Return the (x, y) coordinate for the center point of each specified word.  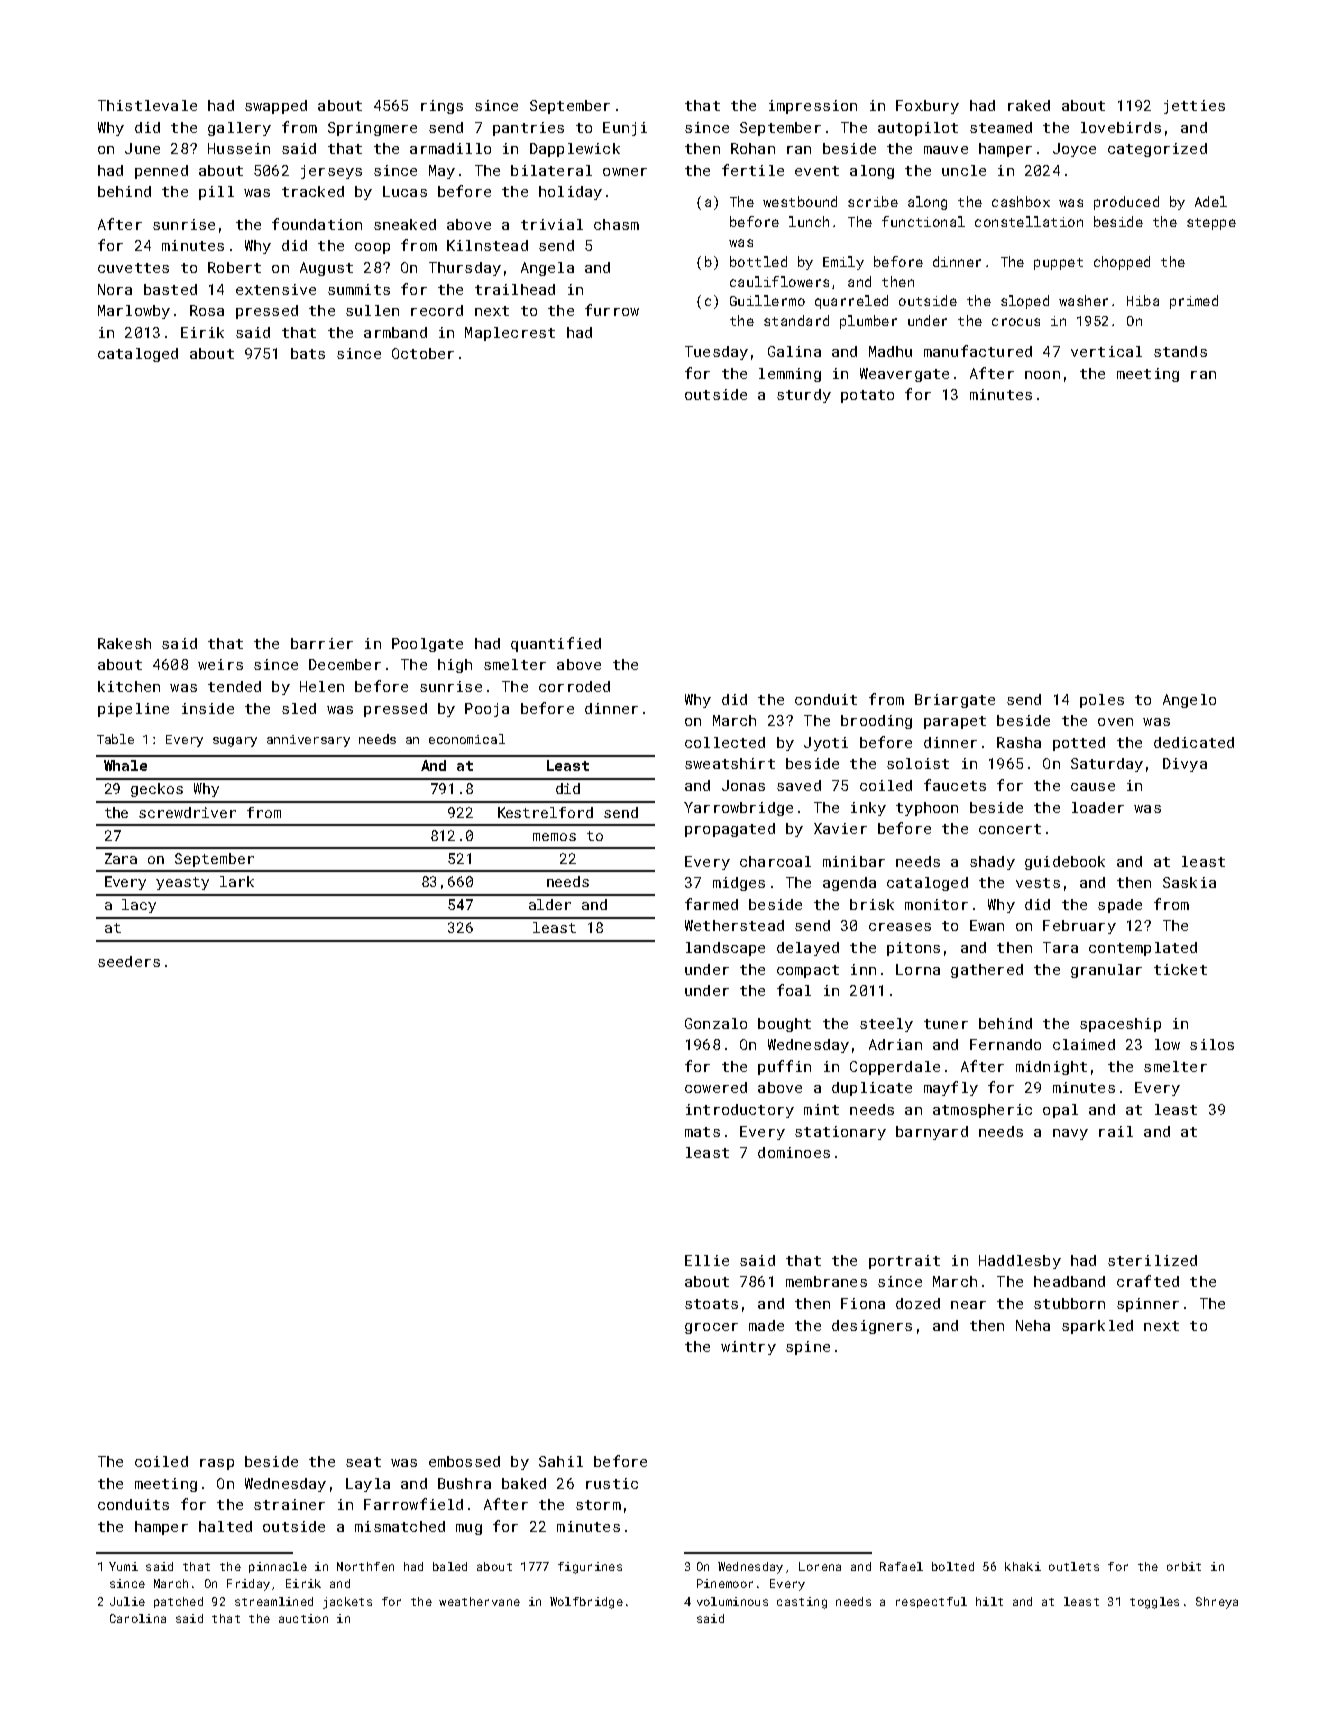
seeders (129, 961)
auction (303, 1618)
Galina (794, 351)
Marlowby (134, 312)
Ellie (707, 1260)
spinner (1148, 1305)
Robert (234, 267)
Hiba (1143, 300)
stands (1180, 351)
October (423, 353)
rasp (217, 1464)
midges (739, 884)
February (1079, 927)
